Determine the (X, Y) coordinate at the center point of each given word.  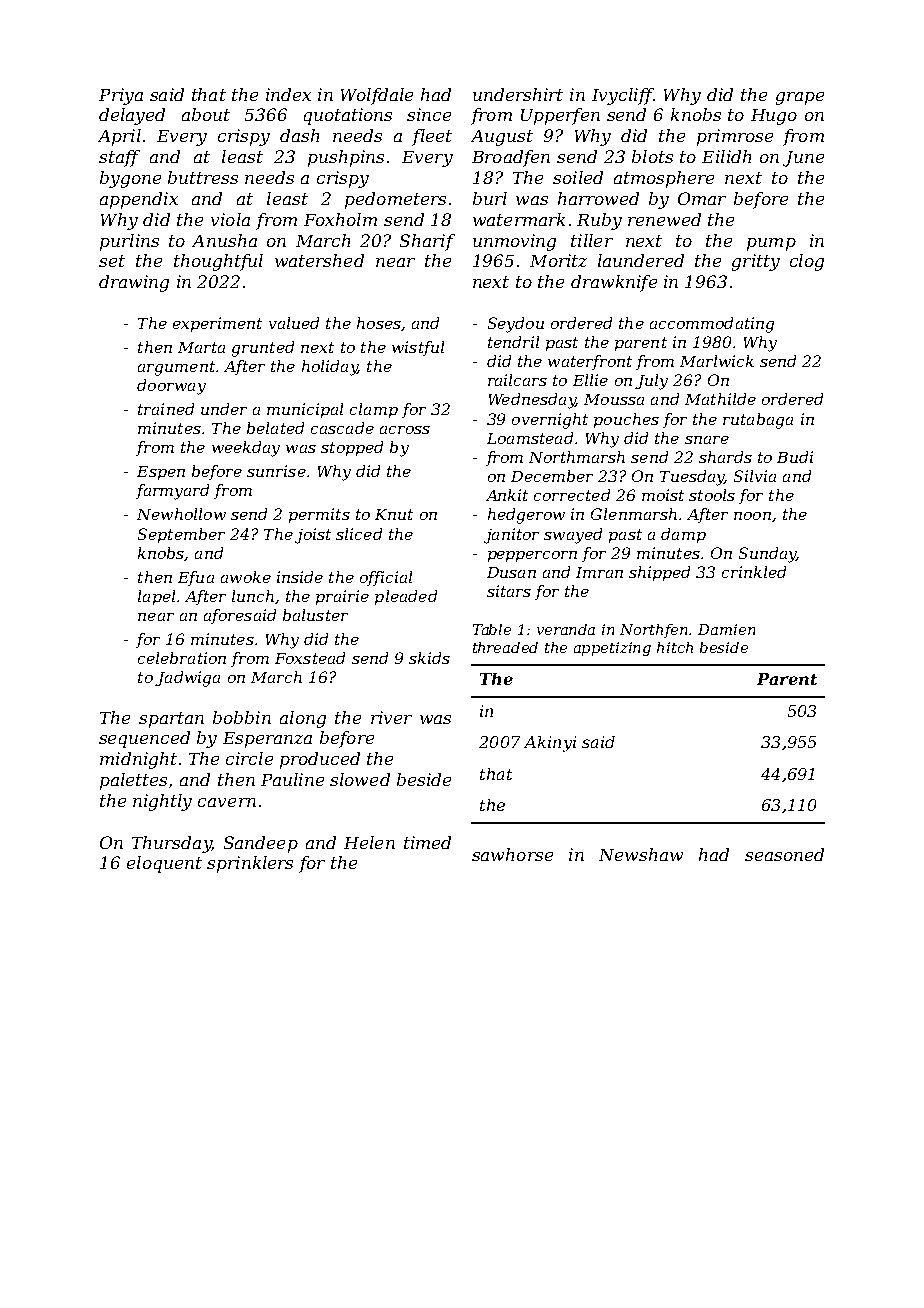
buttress (203, 177)
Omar (702, 198)
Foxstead (310, 658)
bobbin (242, 717)
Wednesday (532, 401)
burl (490, 198)
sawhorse (512, 854)
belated (275, 428)
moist (663, 495)
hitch (675, 647)
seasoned (784, 854)
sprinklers (250, 864)
